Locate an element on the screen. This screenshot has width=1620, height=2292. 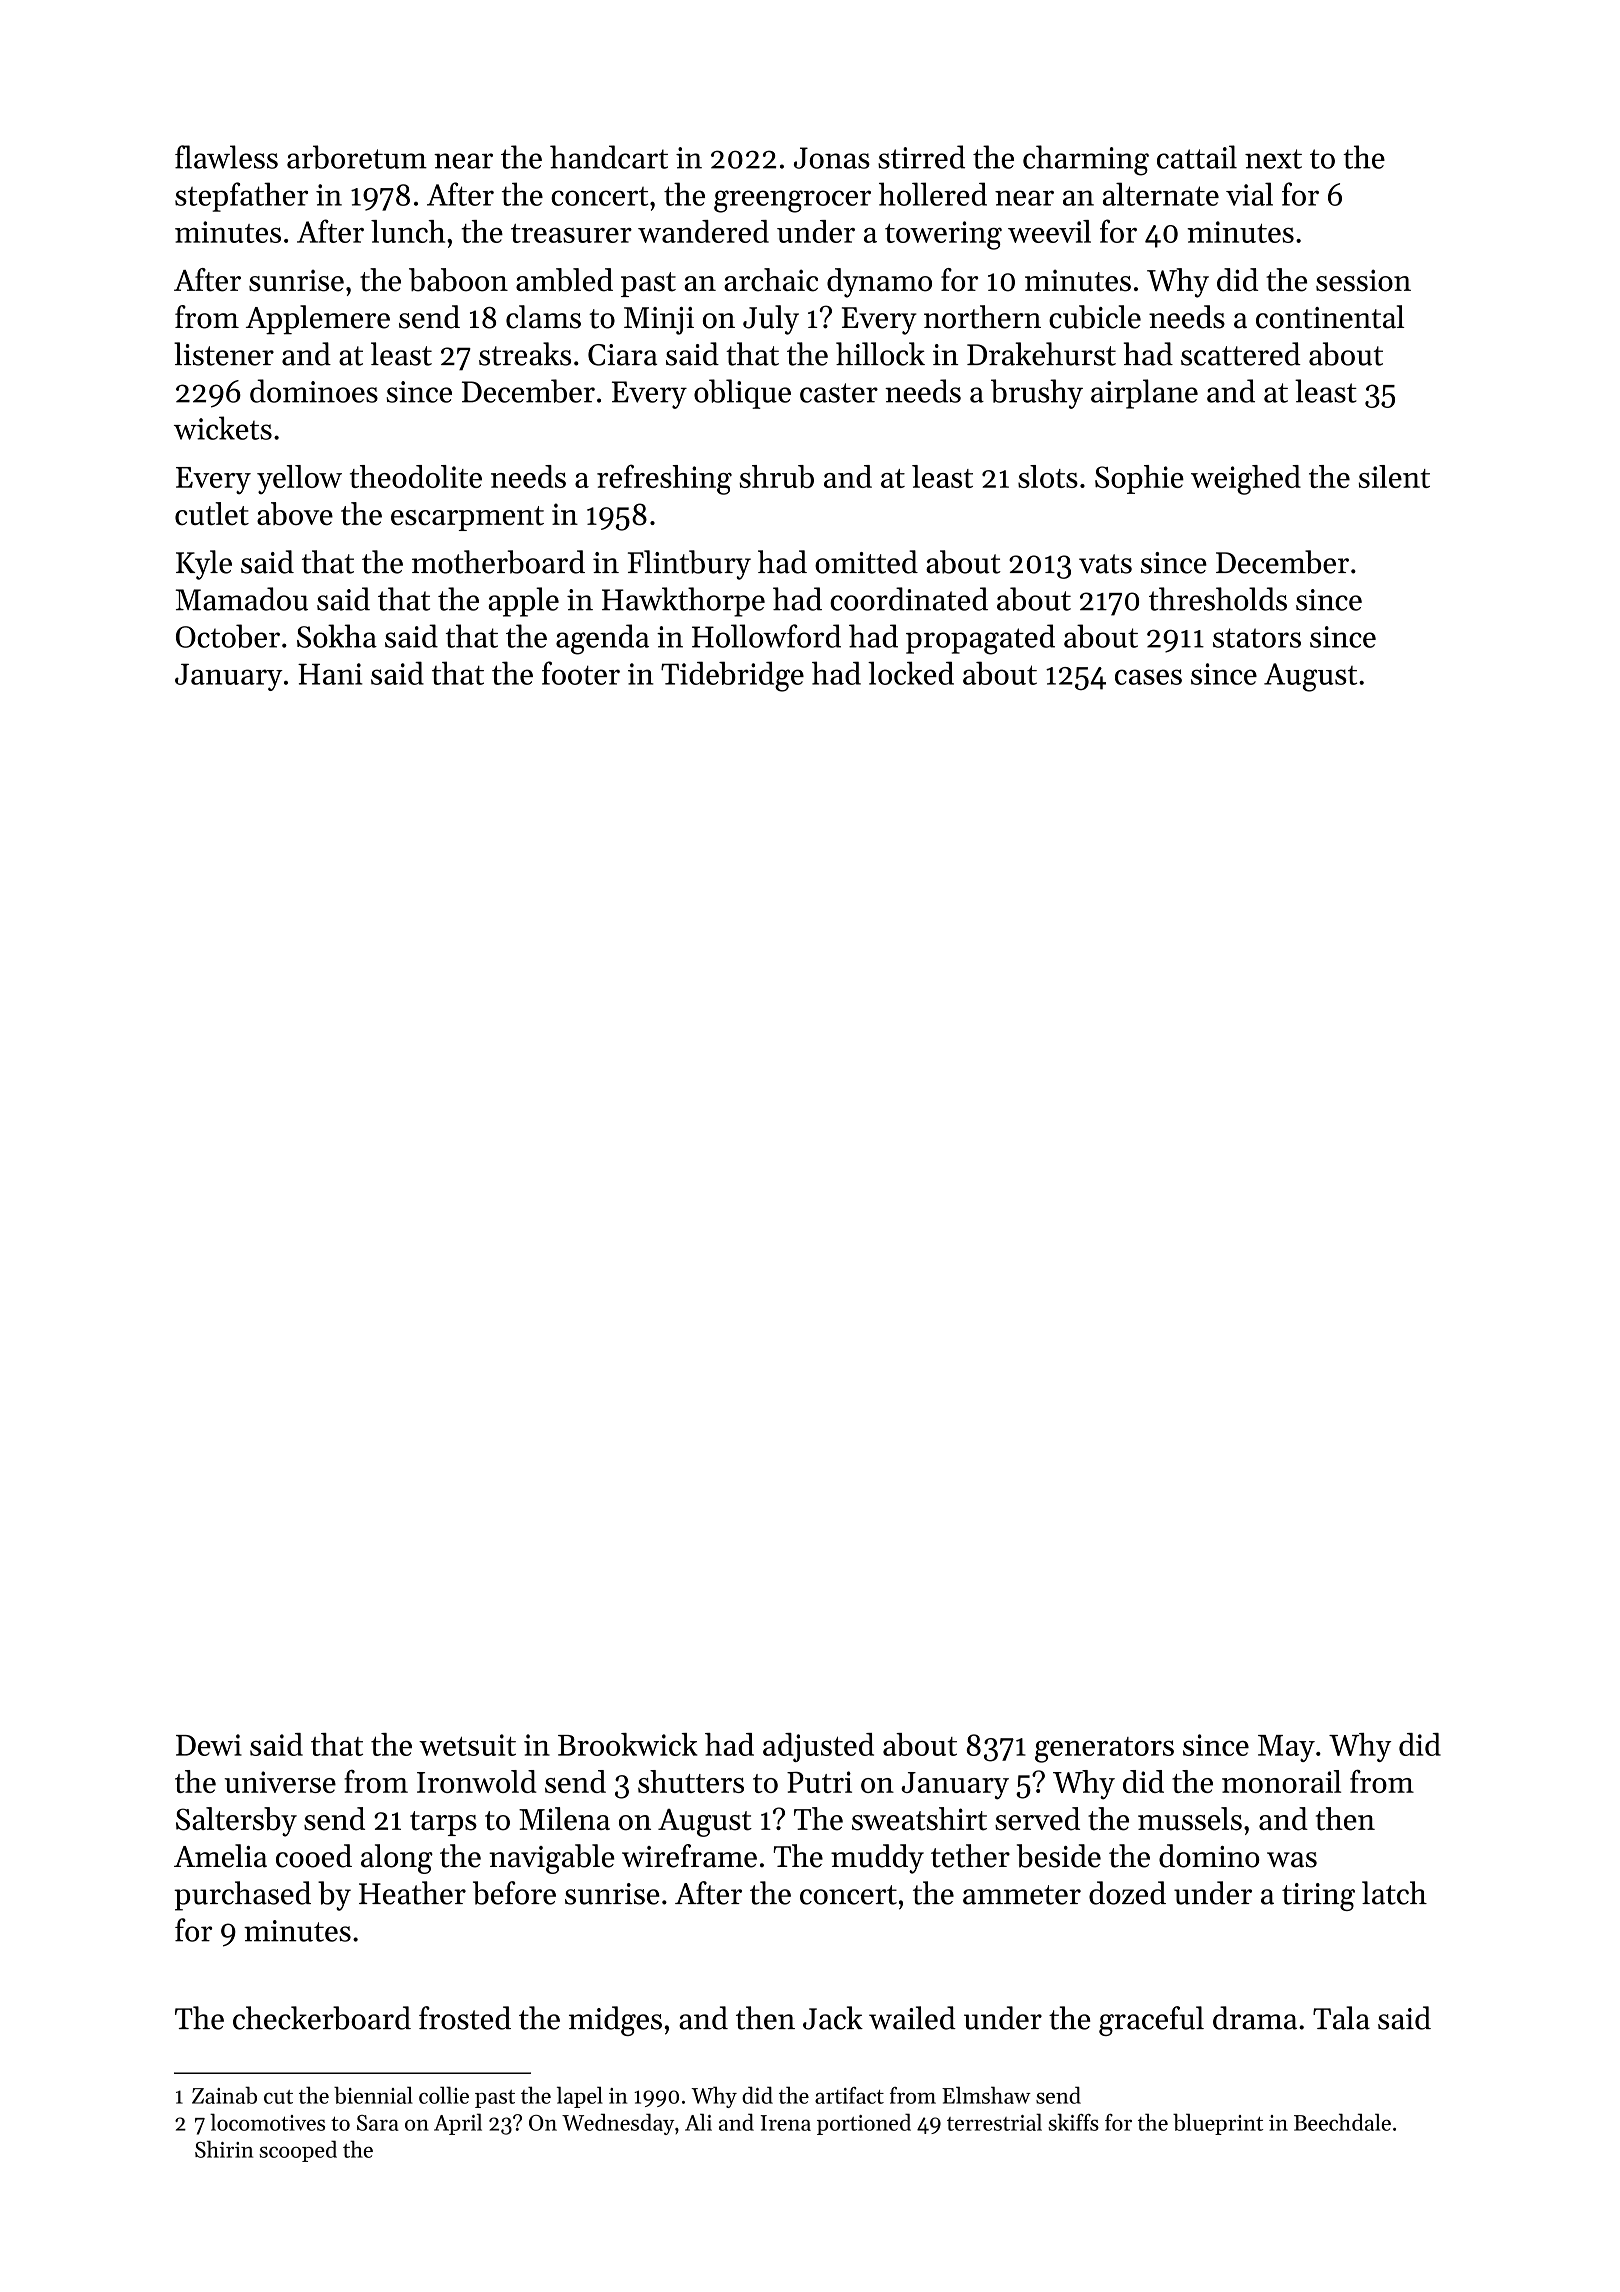
Tidebridge is located at coordinates (732, 676).
